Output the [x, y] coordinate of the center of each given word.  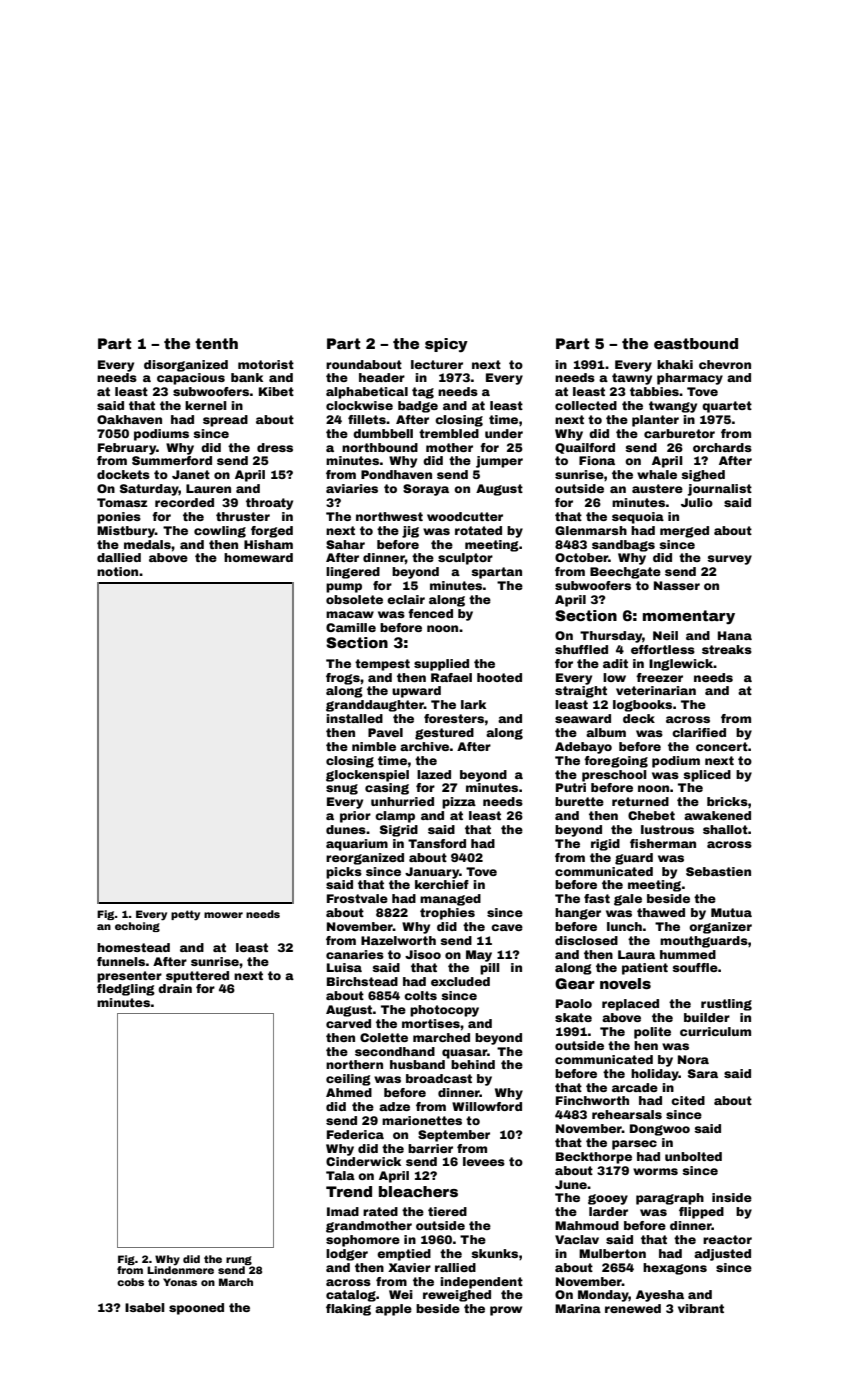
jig [410, 532]
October [581, 557]
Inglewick [681, 665]
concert [722, 746]
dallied [119, 557]
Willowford [487, 1106]
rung [239, 1260]
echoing [137, 927]
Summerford [172, 460]
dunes [346, 829]
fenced [430, 613]
